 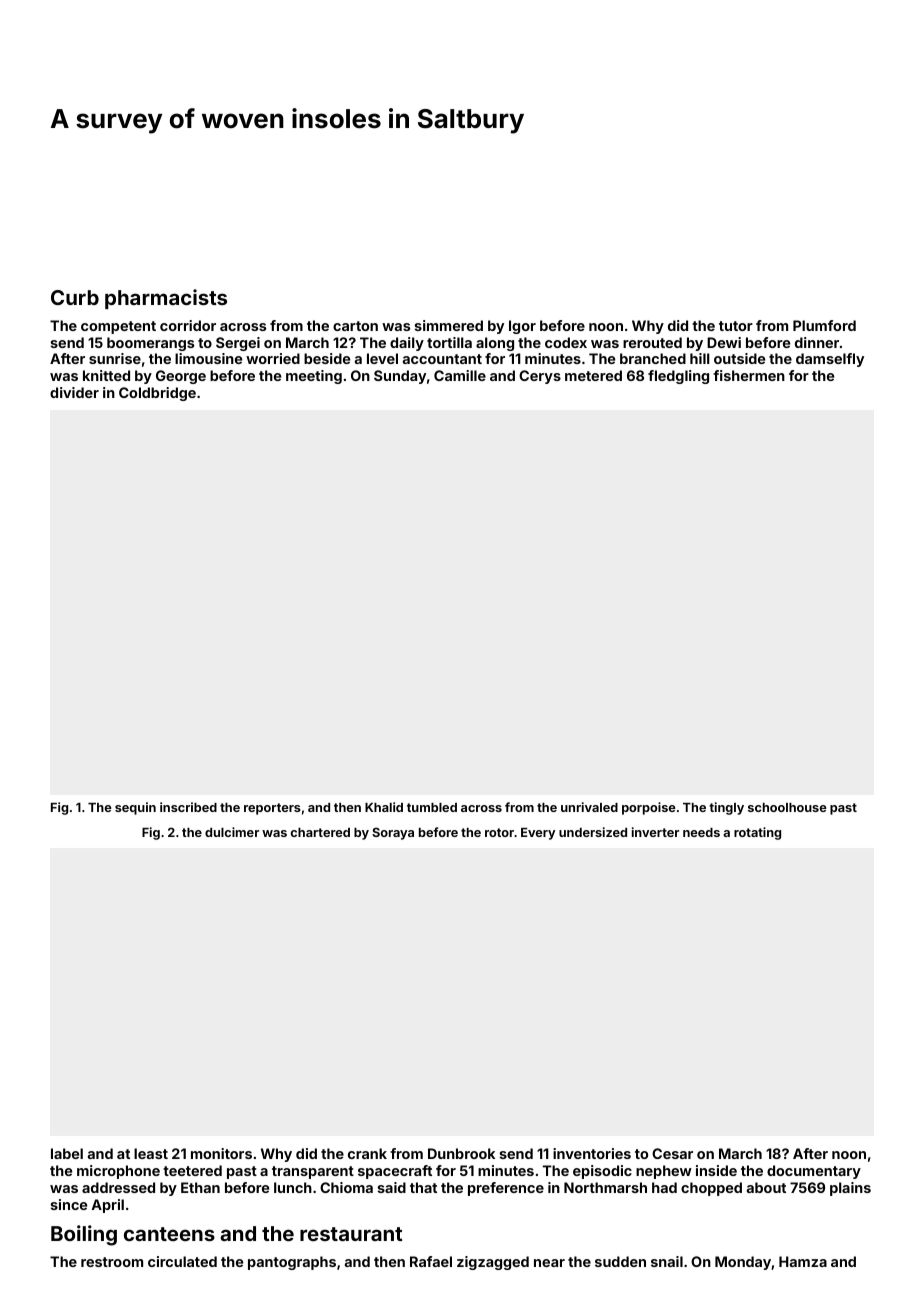 What do you see at coordinates (157, 394) in the page?
I see `Coldbridge` at bounding box center [157, 394].
